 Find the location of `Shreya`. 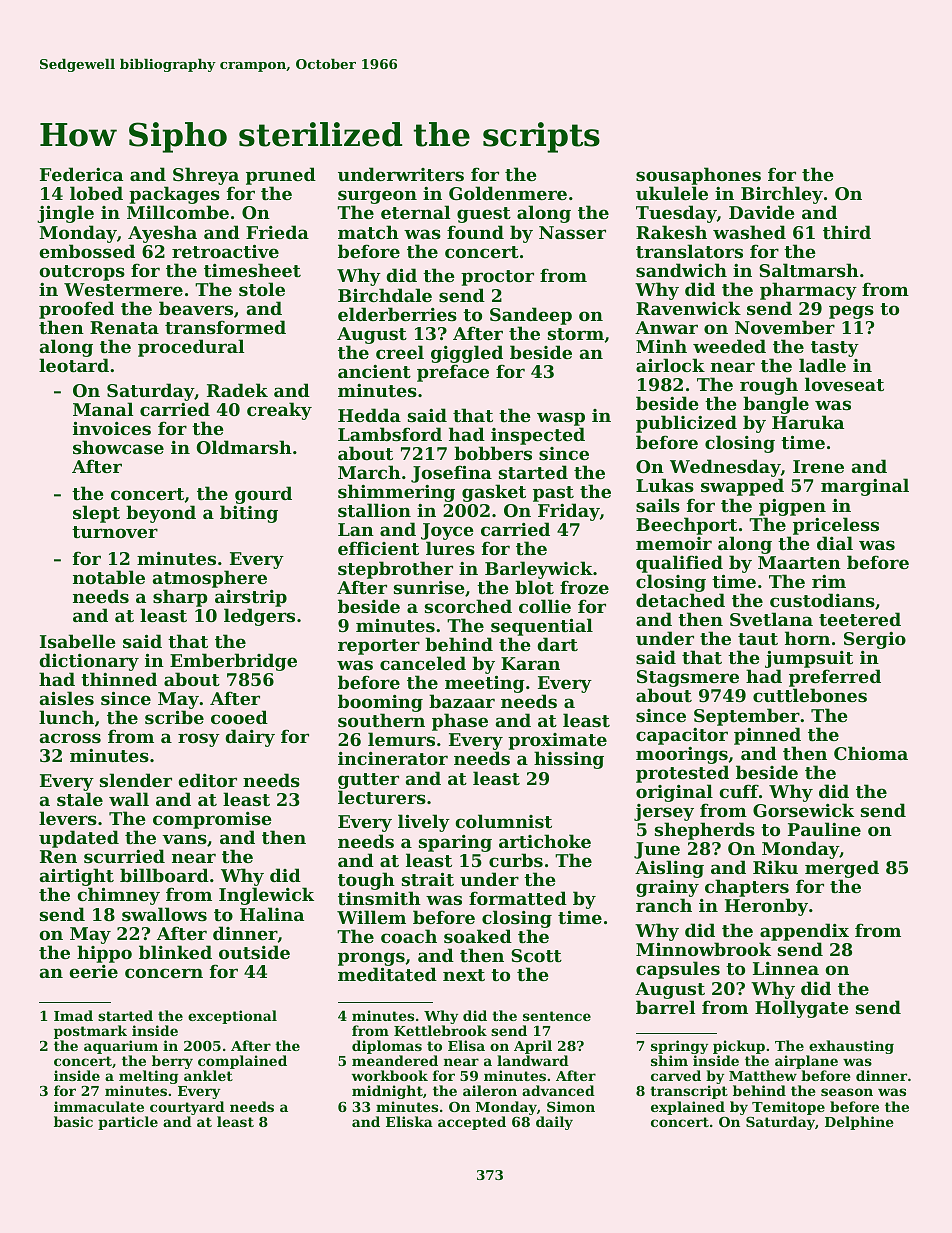

Shreya is located at coordinates (206, 177).
